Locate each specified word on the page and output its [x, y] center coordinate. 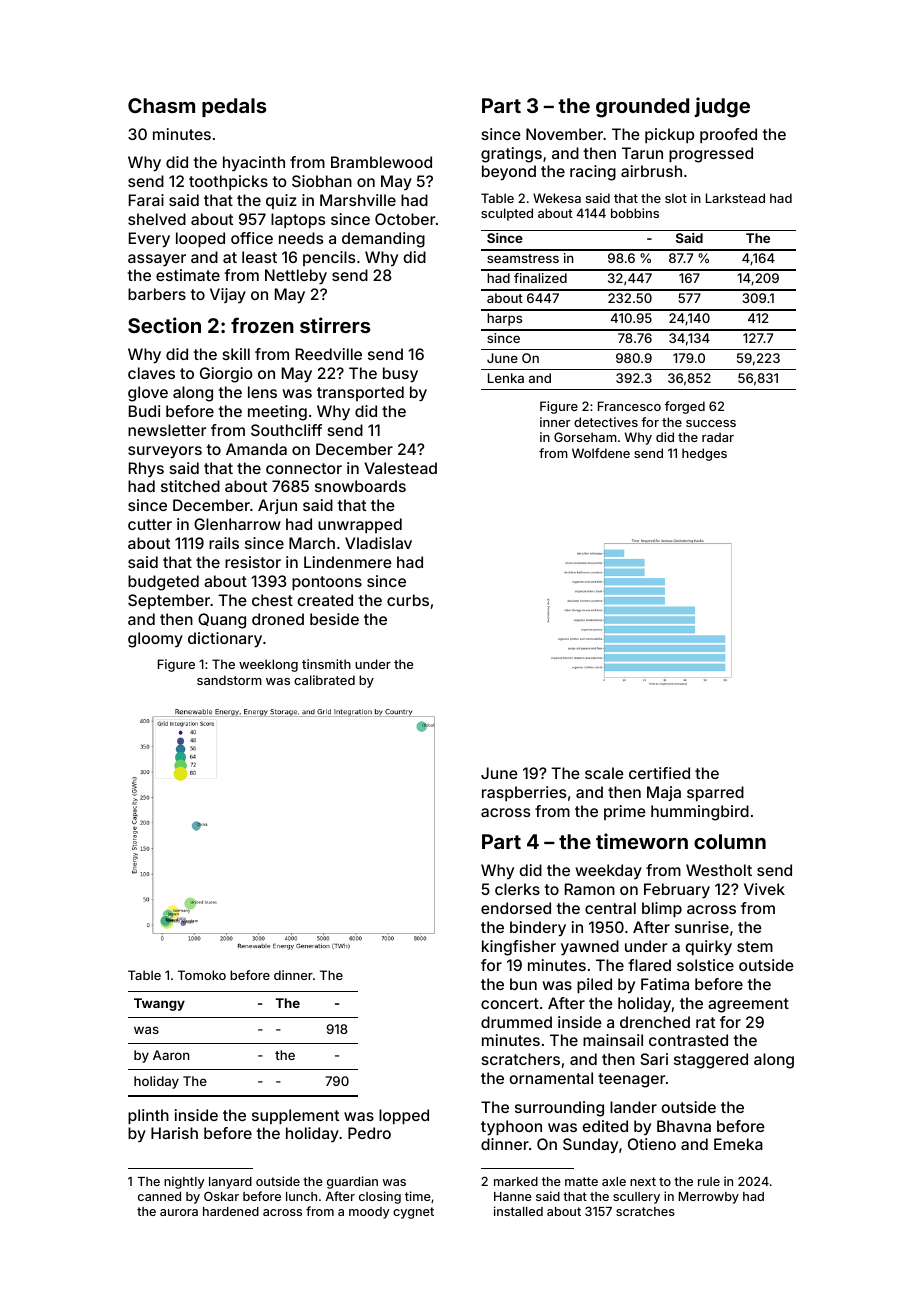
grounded [642, 108]
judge [722, 107]
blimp [662, 909]
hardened [231, 1211]
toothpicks [228, 182]
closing [380, 1197]
